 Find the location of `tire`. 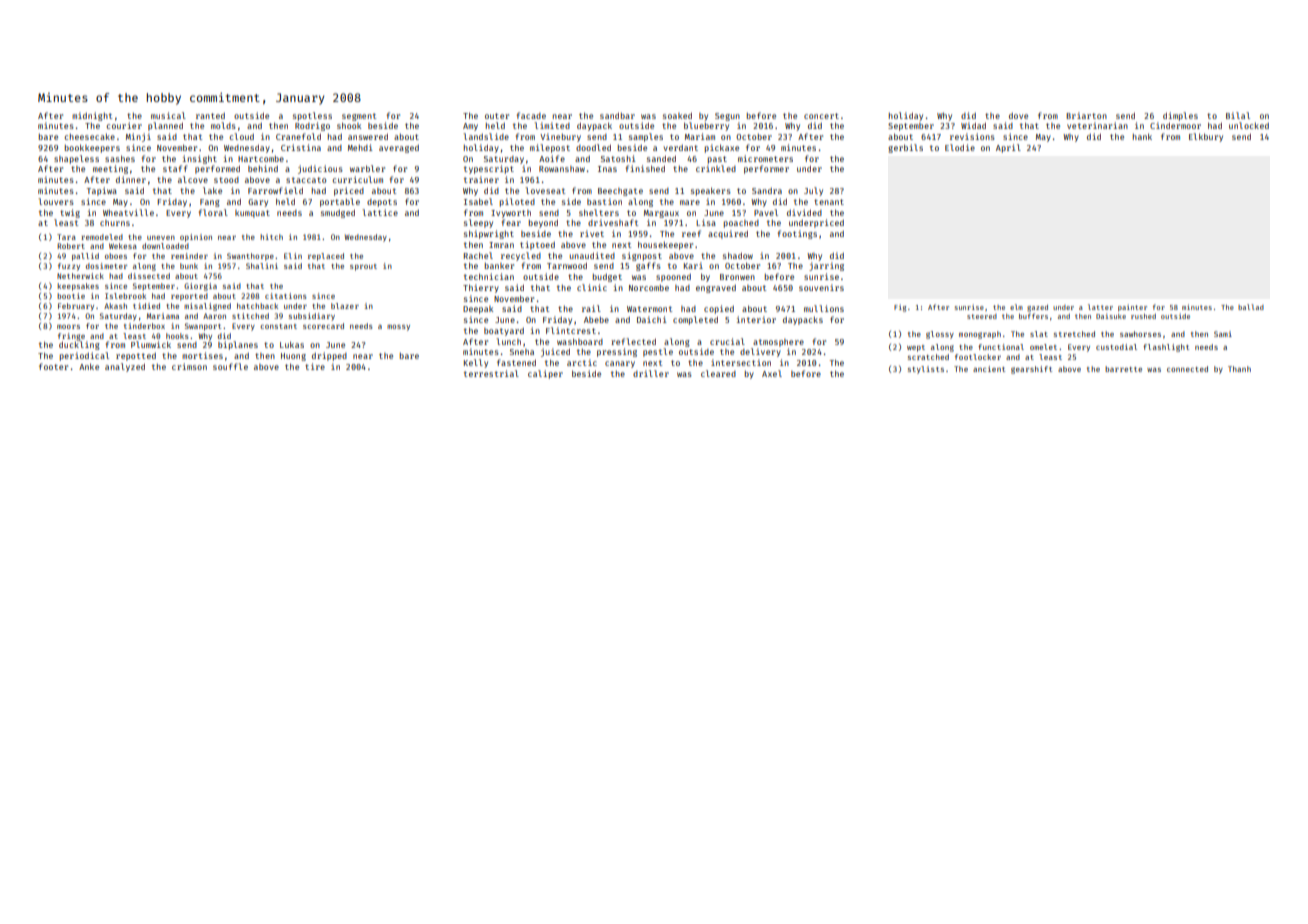

tire is located at coordinates (315, 366).
